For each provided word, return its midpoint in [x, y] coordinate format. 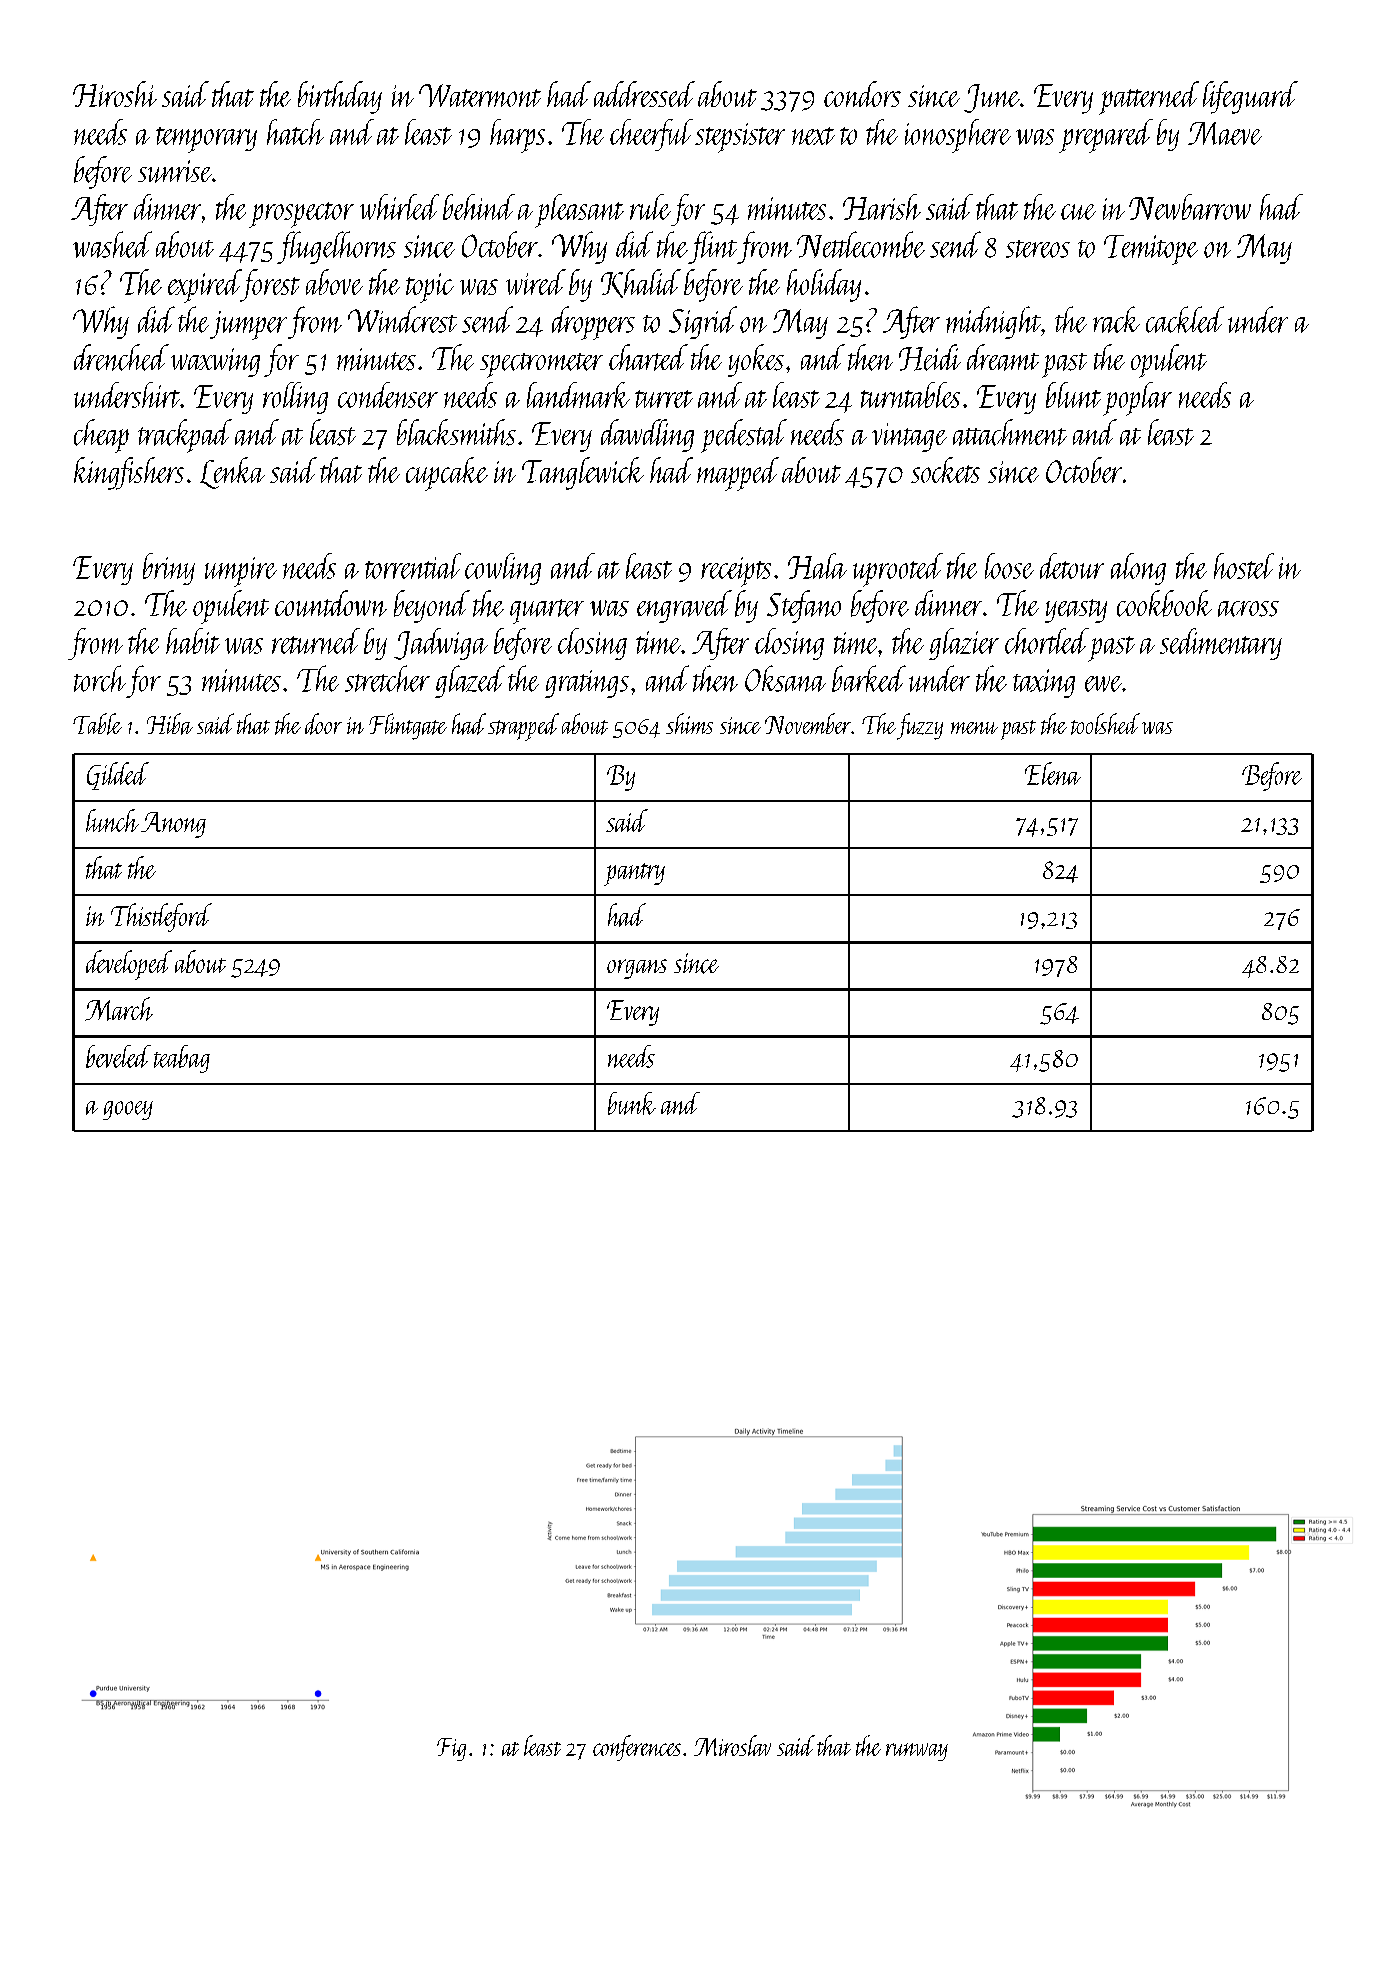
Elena [1053, 773]
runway [917, 1752]
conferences [637, 1748]
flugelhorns [336, 247]
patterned [1149, 98]
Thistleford [161, 917]
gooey [128, 1110]
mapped [738, 474]
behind [479, 207]
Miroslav [732, 1745]
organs [637, 969]
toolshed [1105, 724]
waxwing [215, 362]
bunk [632, 1103]
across [1248, 609]
